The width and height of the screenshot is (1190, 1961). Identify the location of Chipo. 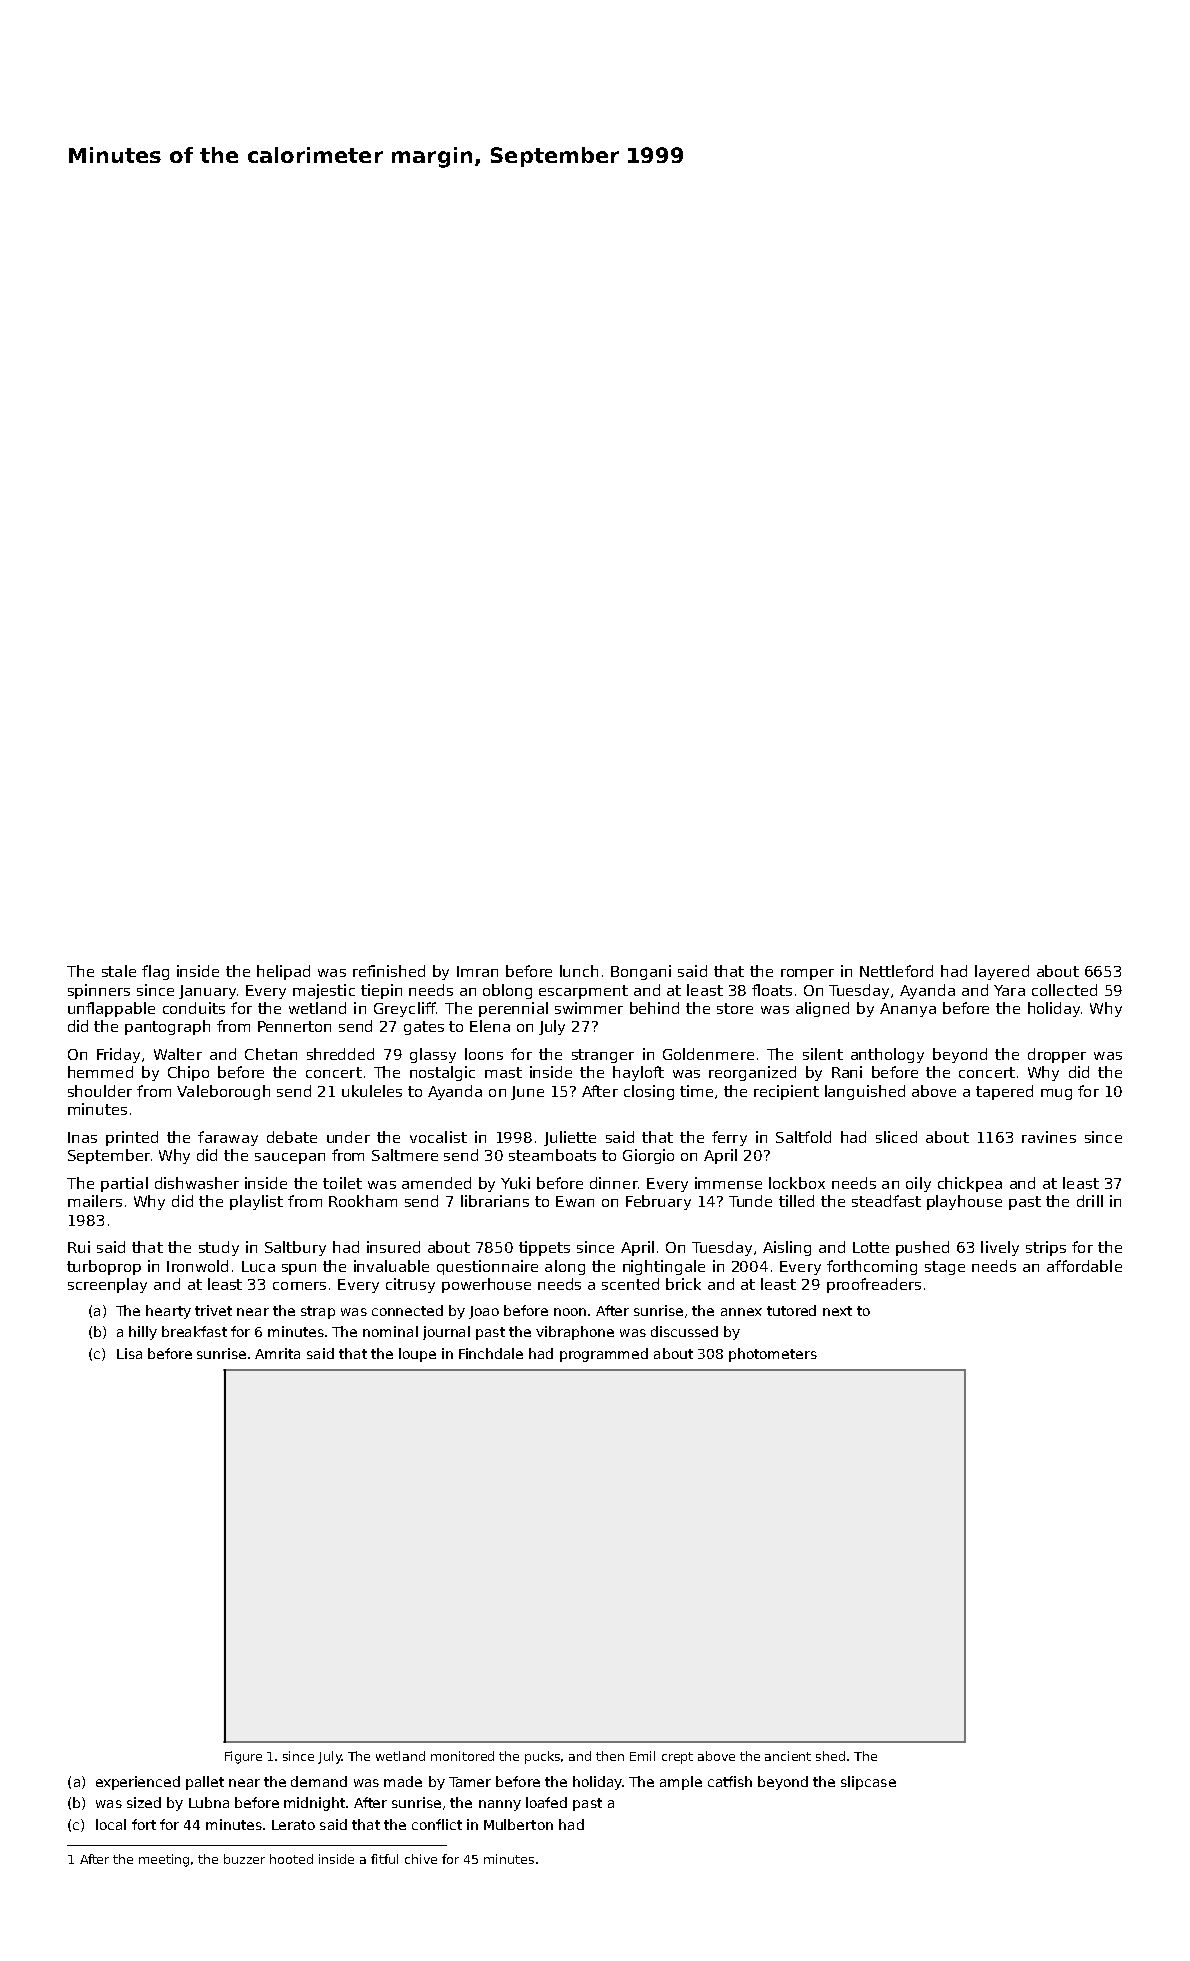
(188, 1073).
